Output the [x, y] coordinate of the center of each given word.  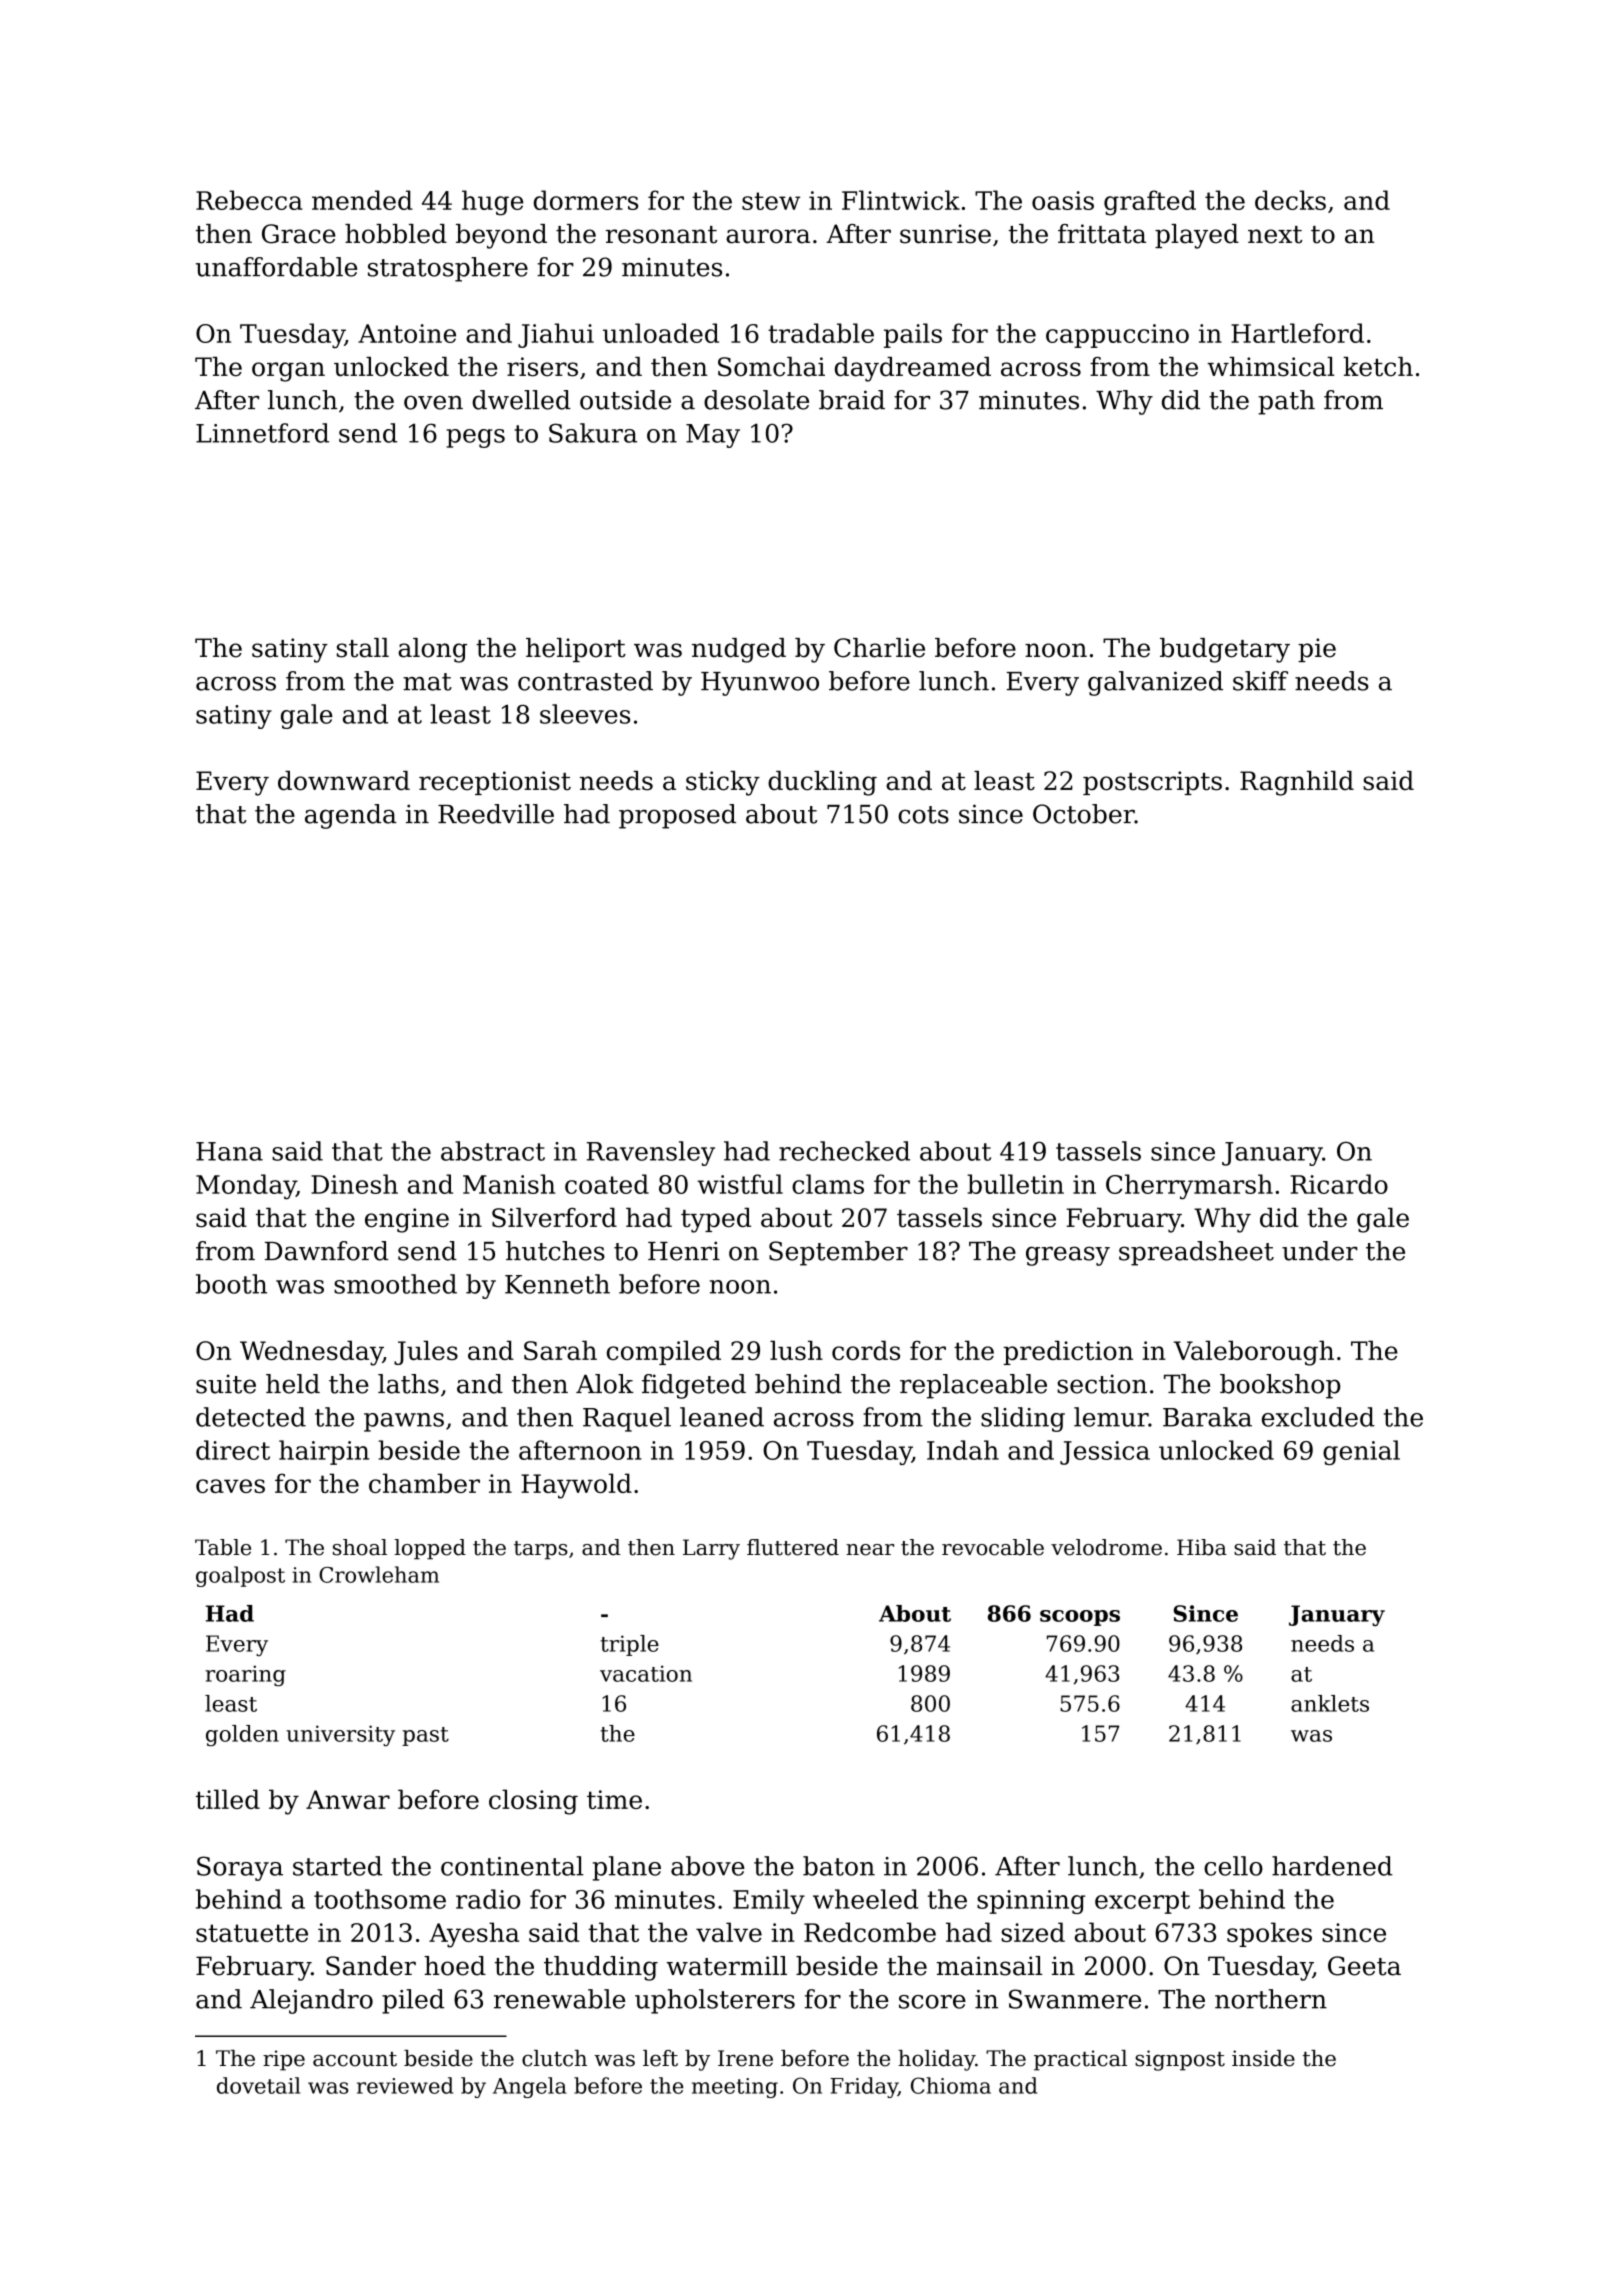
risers [542, 367]
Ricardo [1339, 1184]
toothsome [380, 1899]
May [713, 436]
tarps [541, 1550]
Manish [509, 1184]
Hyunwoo [760, 684]
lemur [1111, 1417]
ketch [1378, 367]
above [708, 1866]
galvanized [1155, 683]
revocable [993, 1547]
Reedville [496, 814]
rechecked [844, 1151]
